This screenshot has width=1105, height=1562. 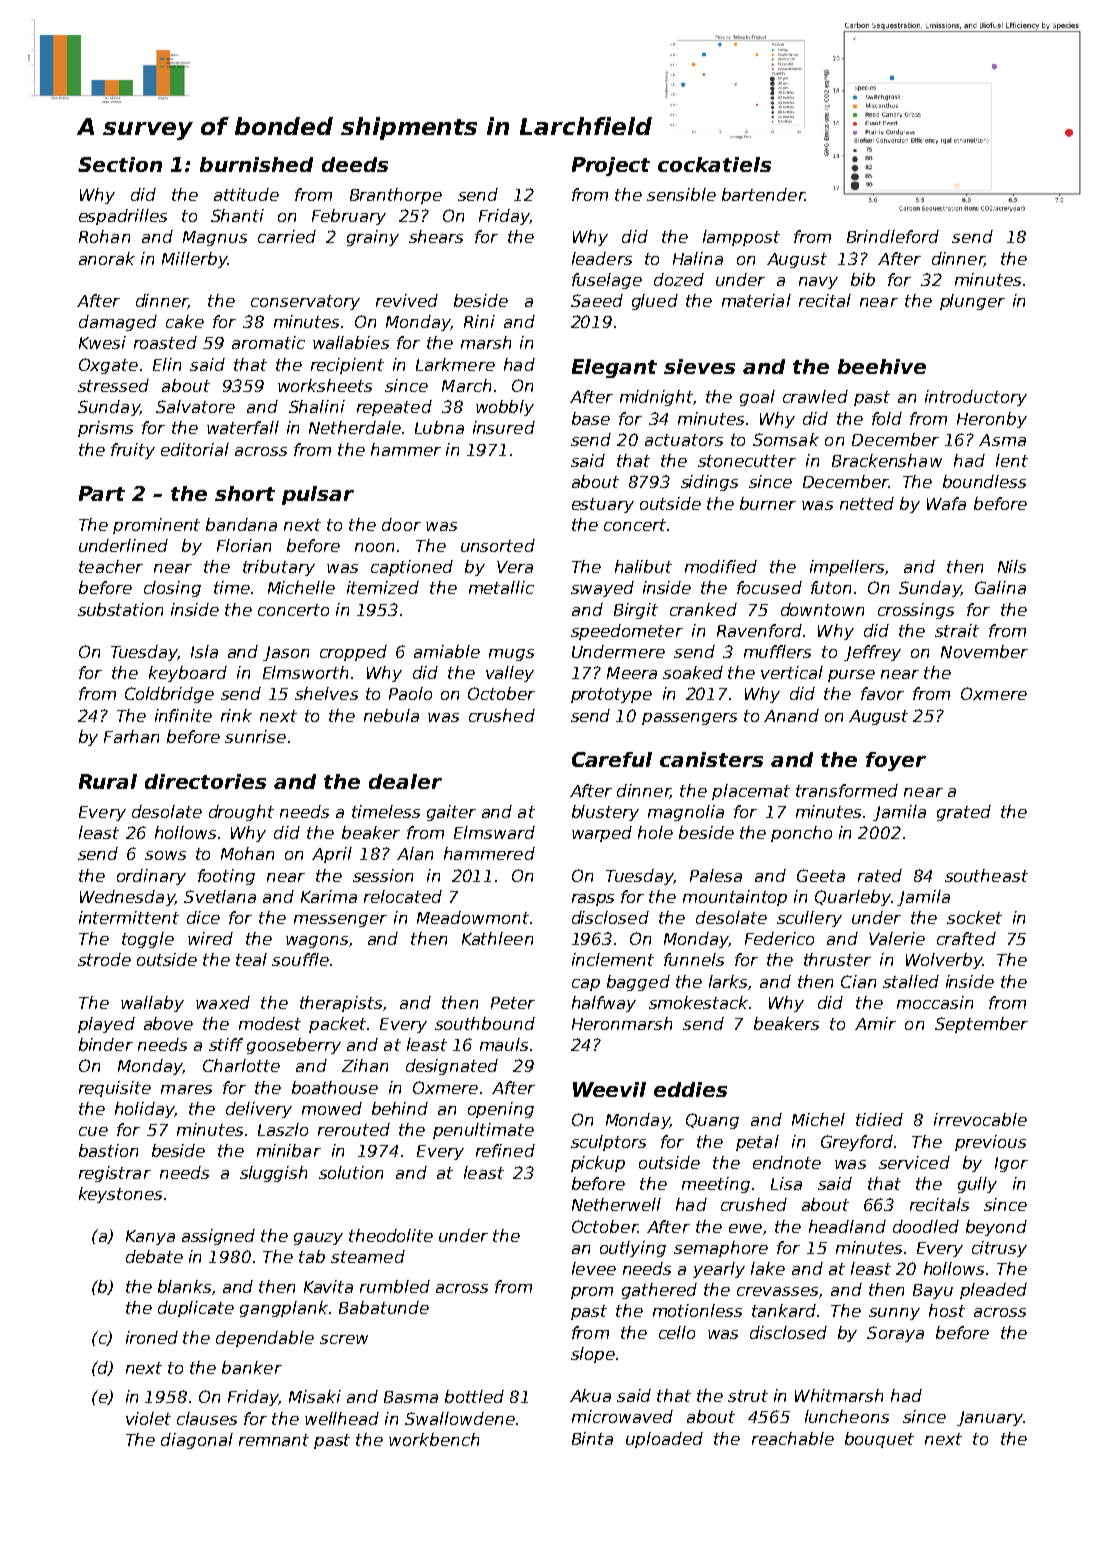 I want to click on shears, so click(x=436, y=236).
